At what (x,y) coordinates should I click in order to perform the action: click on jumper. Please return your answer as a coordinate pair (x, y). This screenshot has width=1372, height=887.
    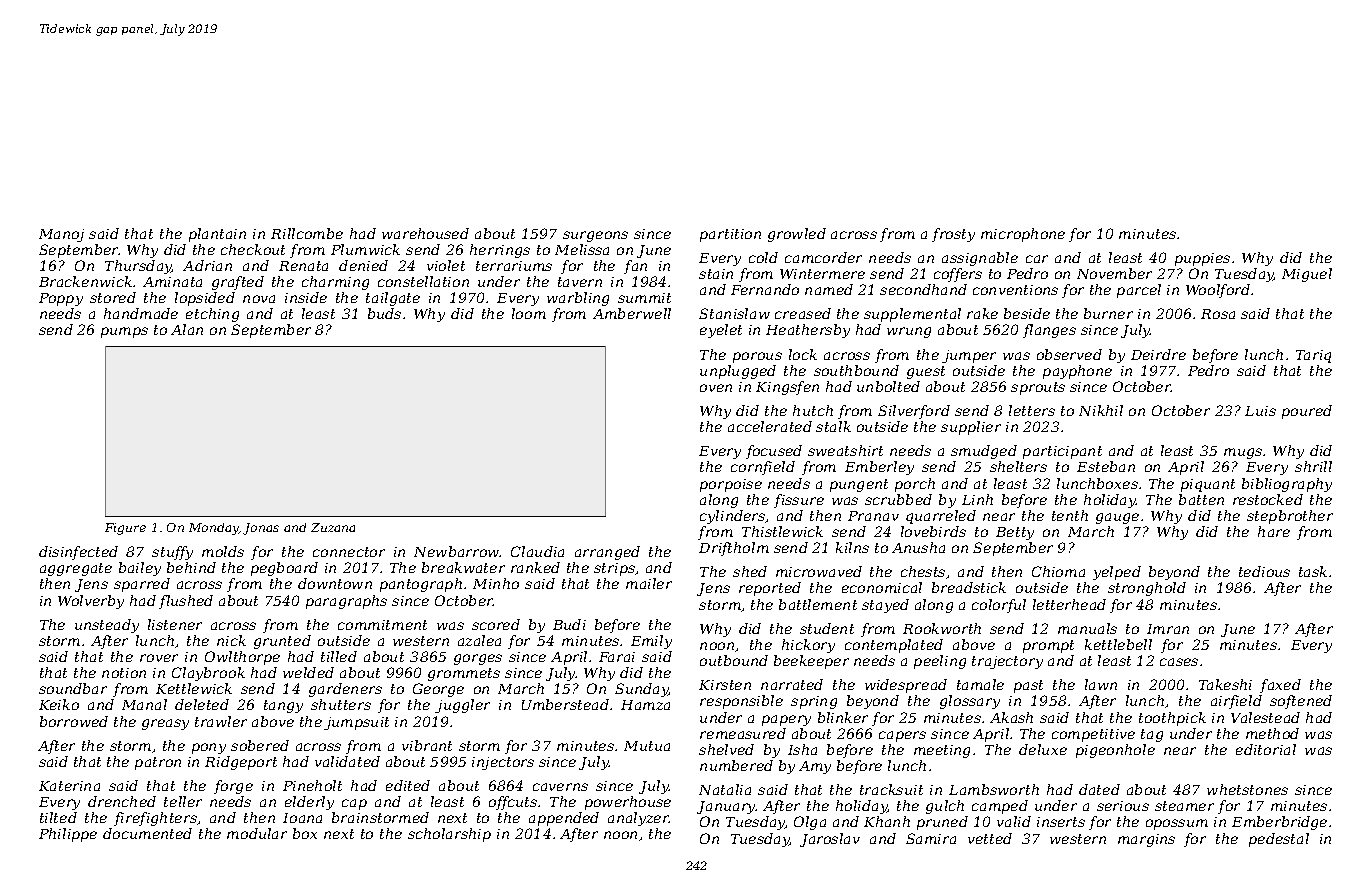
    Looking at the image, I should click on (969, 356).
